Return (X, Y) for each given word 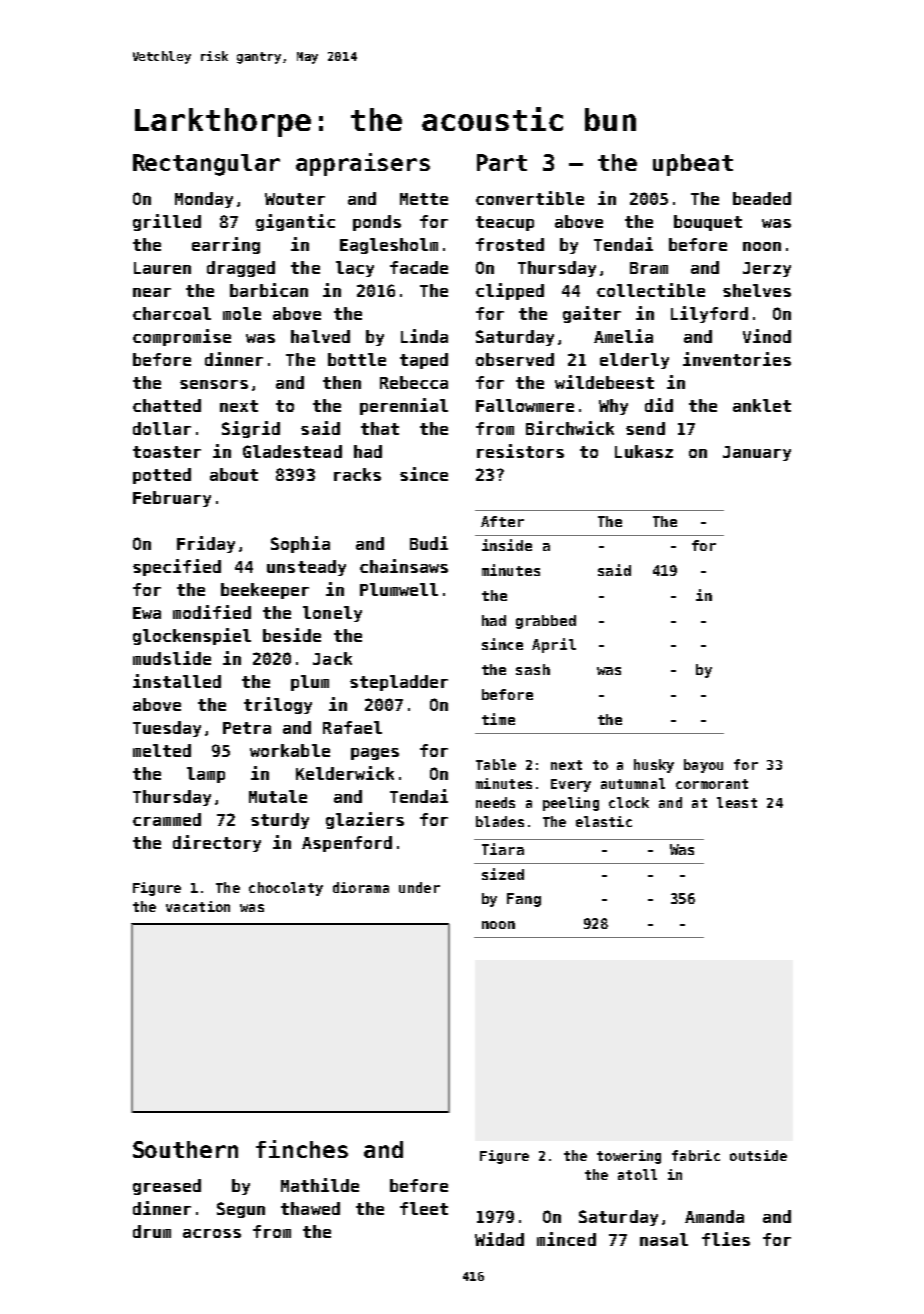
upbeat (693, 165)
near (152, 292)
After (502, 521)
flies (726, 1239)
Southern (185, 1149)
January (757, 453)
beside (292, 635)
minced (566, 1239)
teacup (505, 223)
